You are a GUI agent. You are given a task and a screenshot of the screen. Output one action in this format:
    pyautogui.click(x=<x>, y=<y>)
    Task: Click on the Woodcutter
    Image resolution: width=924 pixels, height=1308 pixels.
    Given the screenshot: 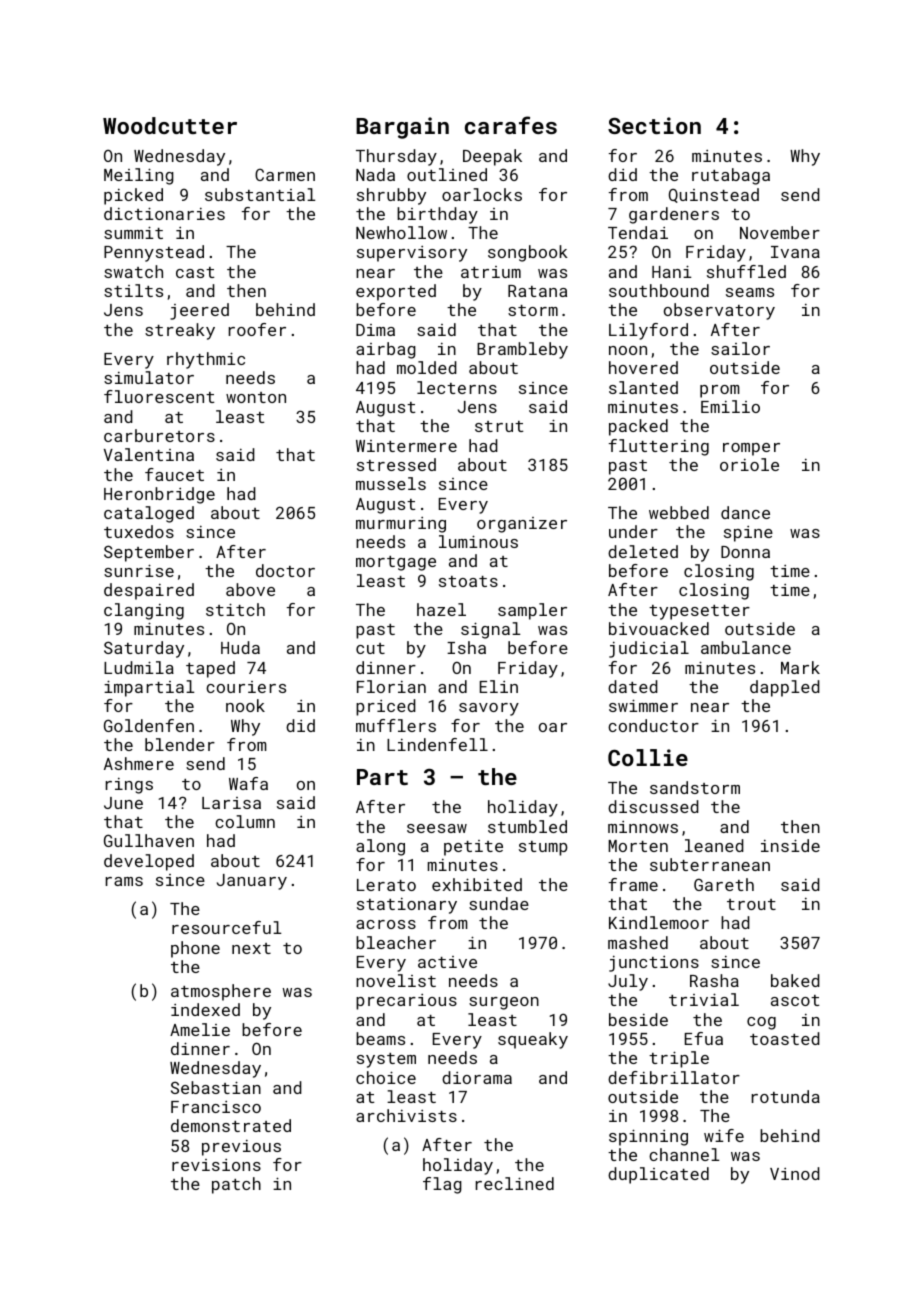 What is the action you would take?
    pyautogui.click(x=170, y=125)
